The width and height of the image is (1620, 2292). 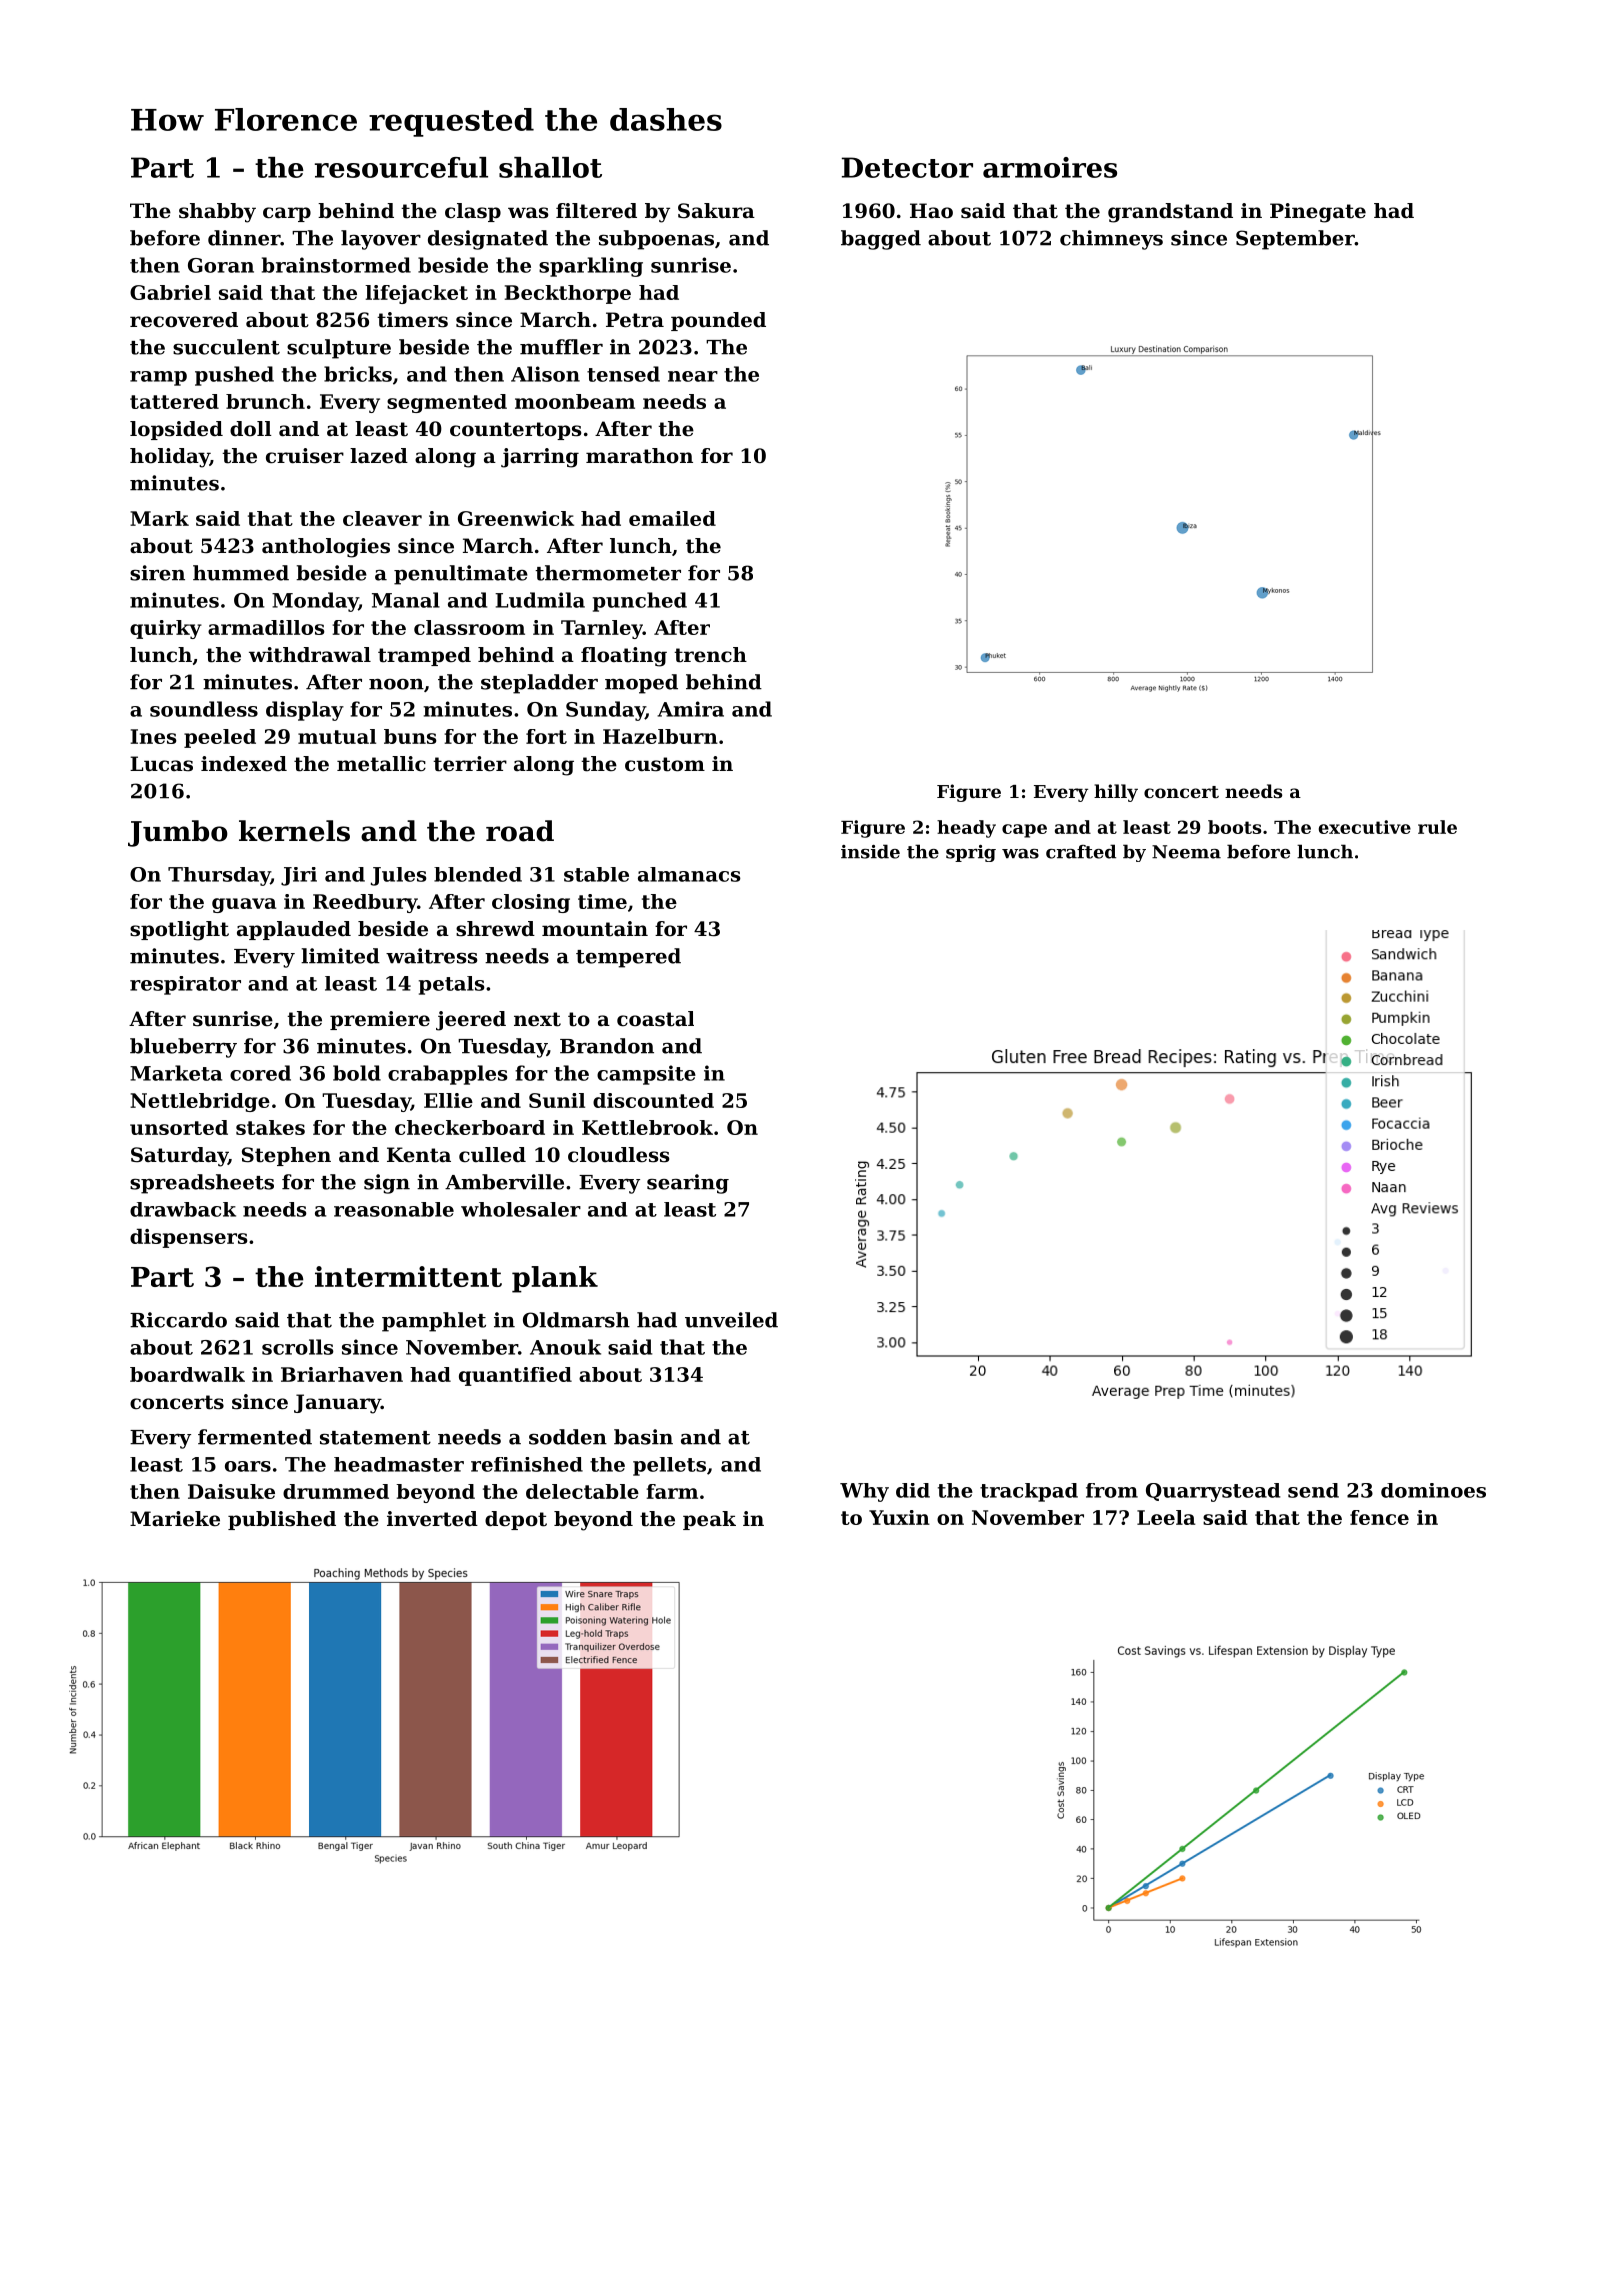 I want to click on Detector, so click(x=907, y=167).
